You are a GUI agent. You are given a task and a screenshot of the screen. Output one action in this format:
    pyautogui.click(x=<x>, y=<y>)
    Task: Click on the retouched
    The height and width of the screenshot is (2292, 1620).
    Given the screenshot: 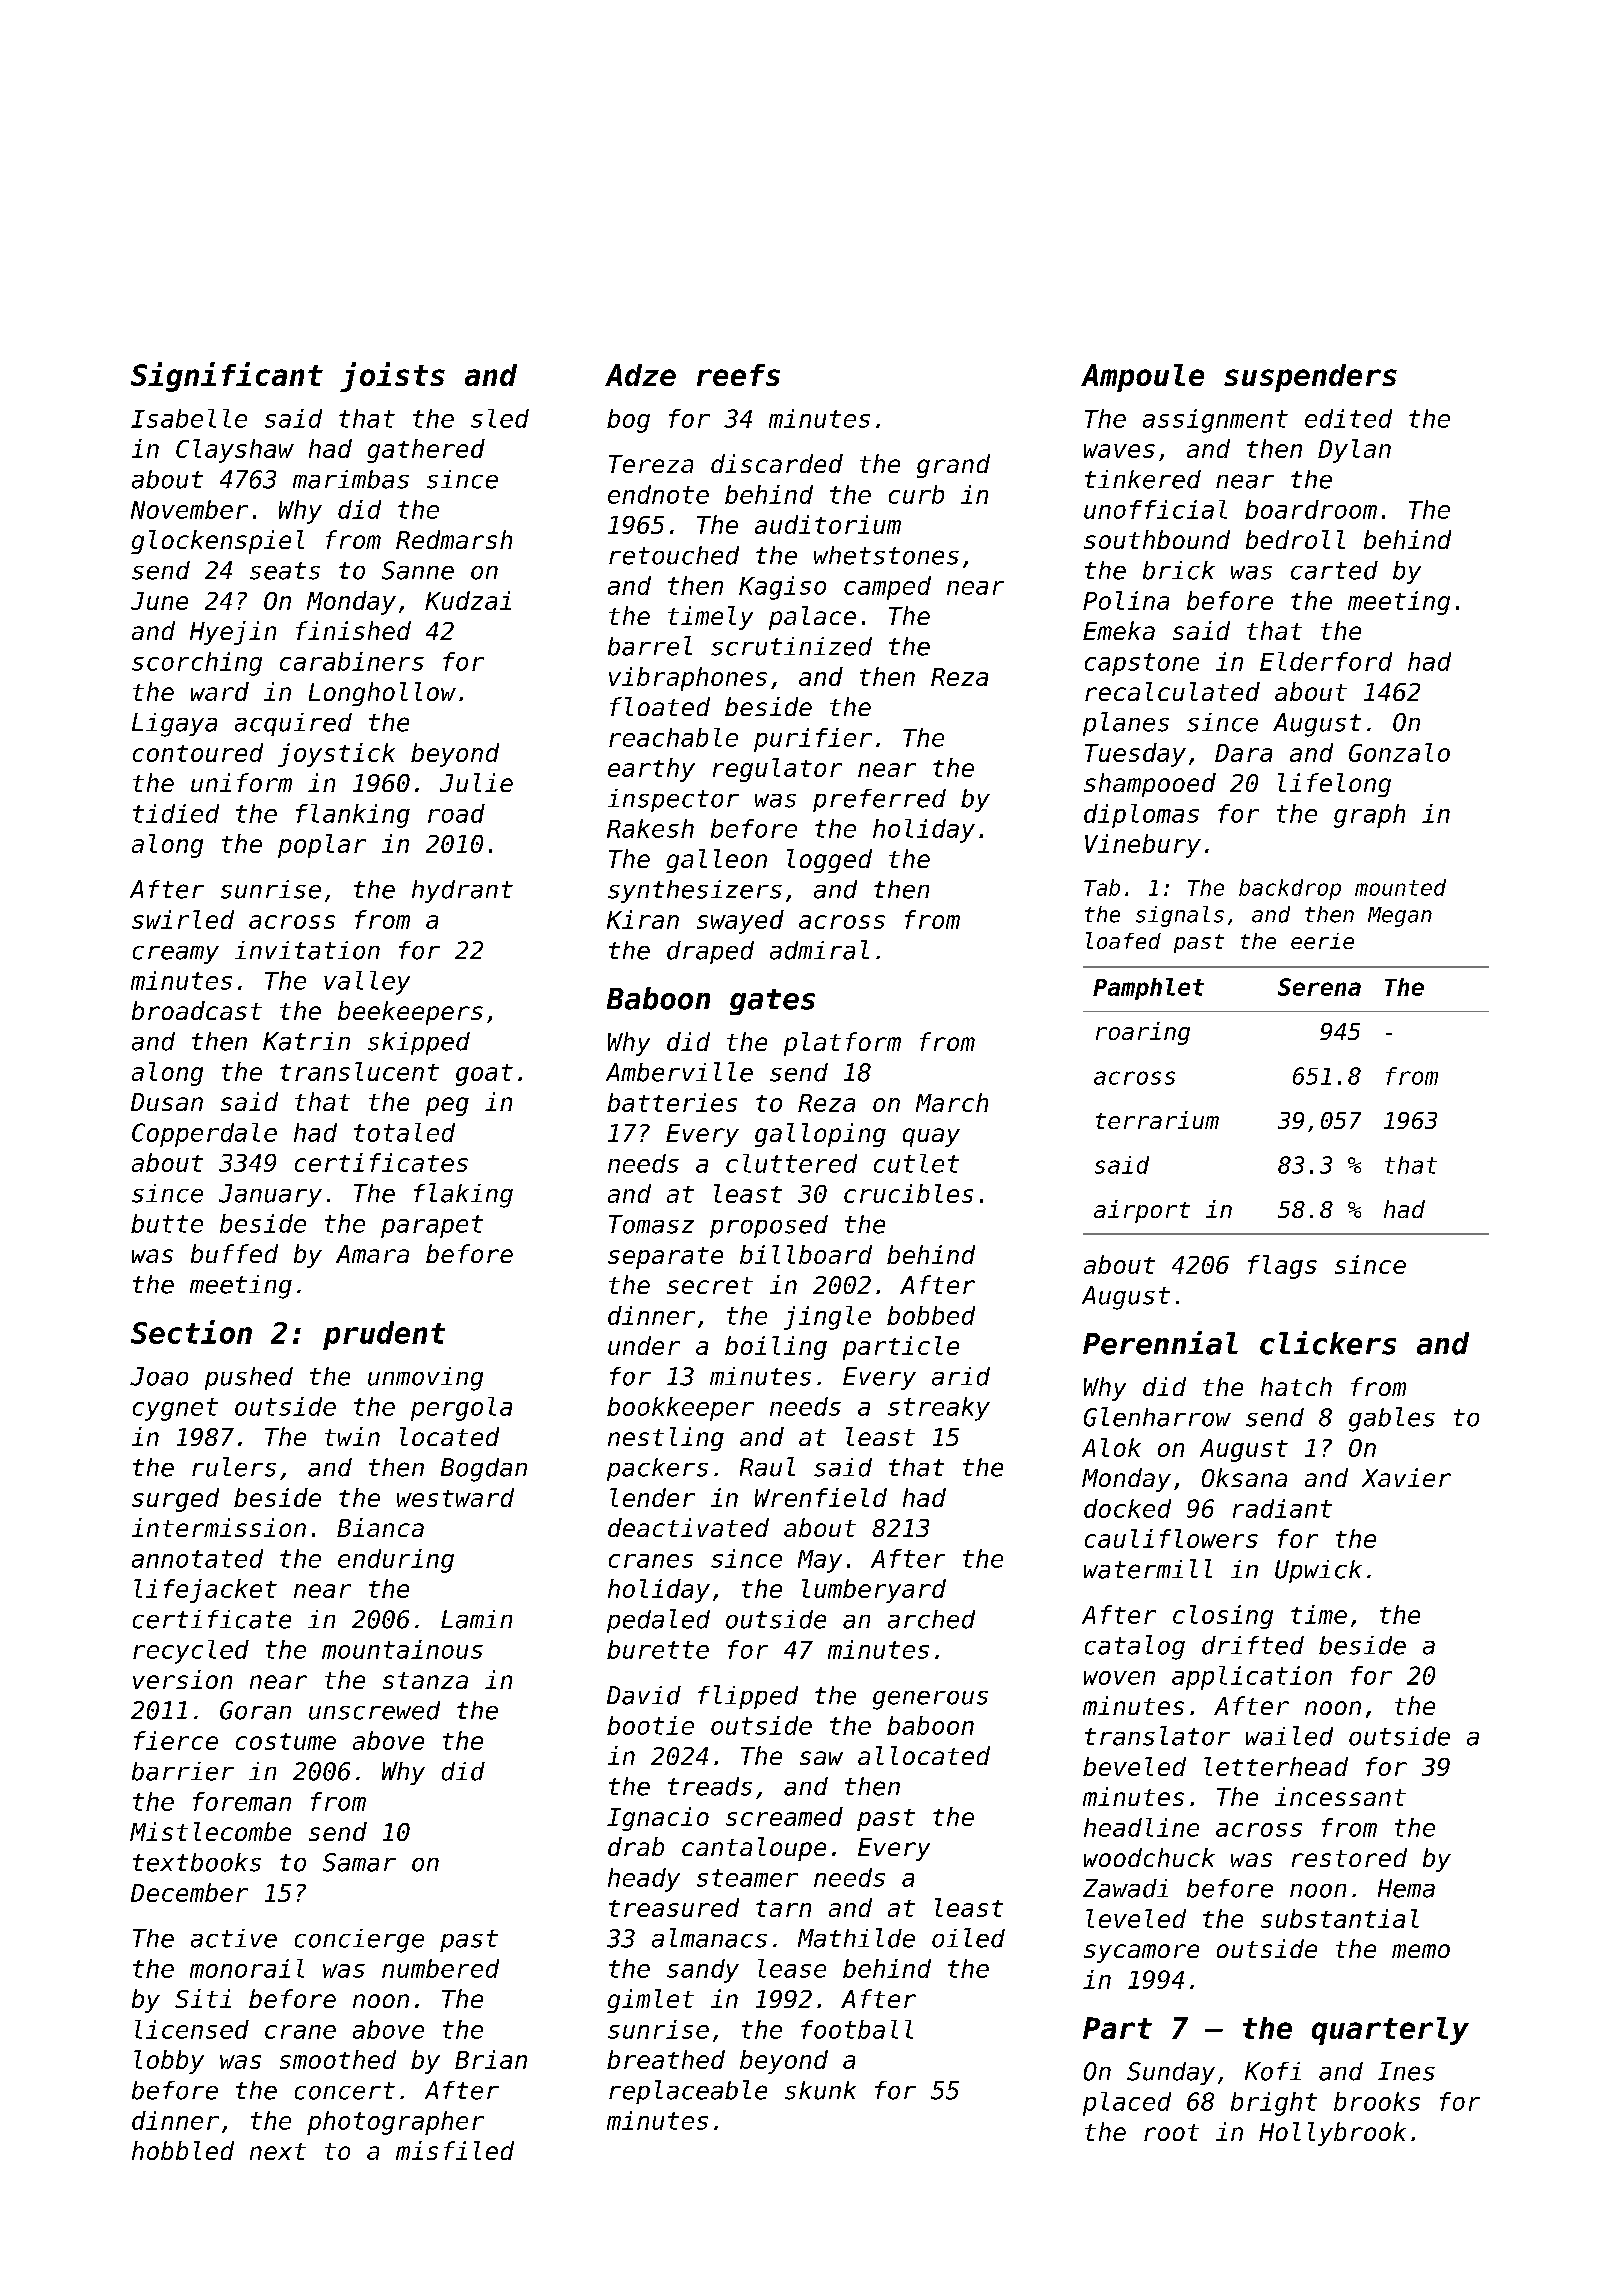 What is the action you would take?
    pyautogui.click(x=674, y=555)
